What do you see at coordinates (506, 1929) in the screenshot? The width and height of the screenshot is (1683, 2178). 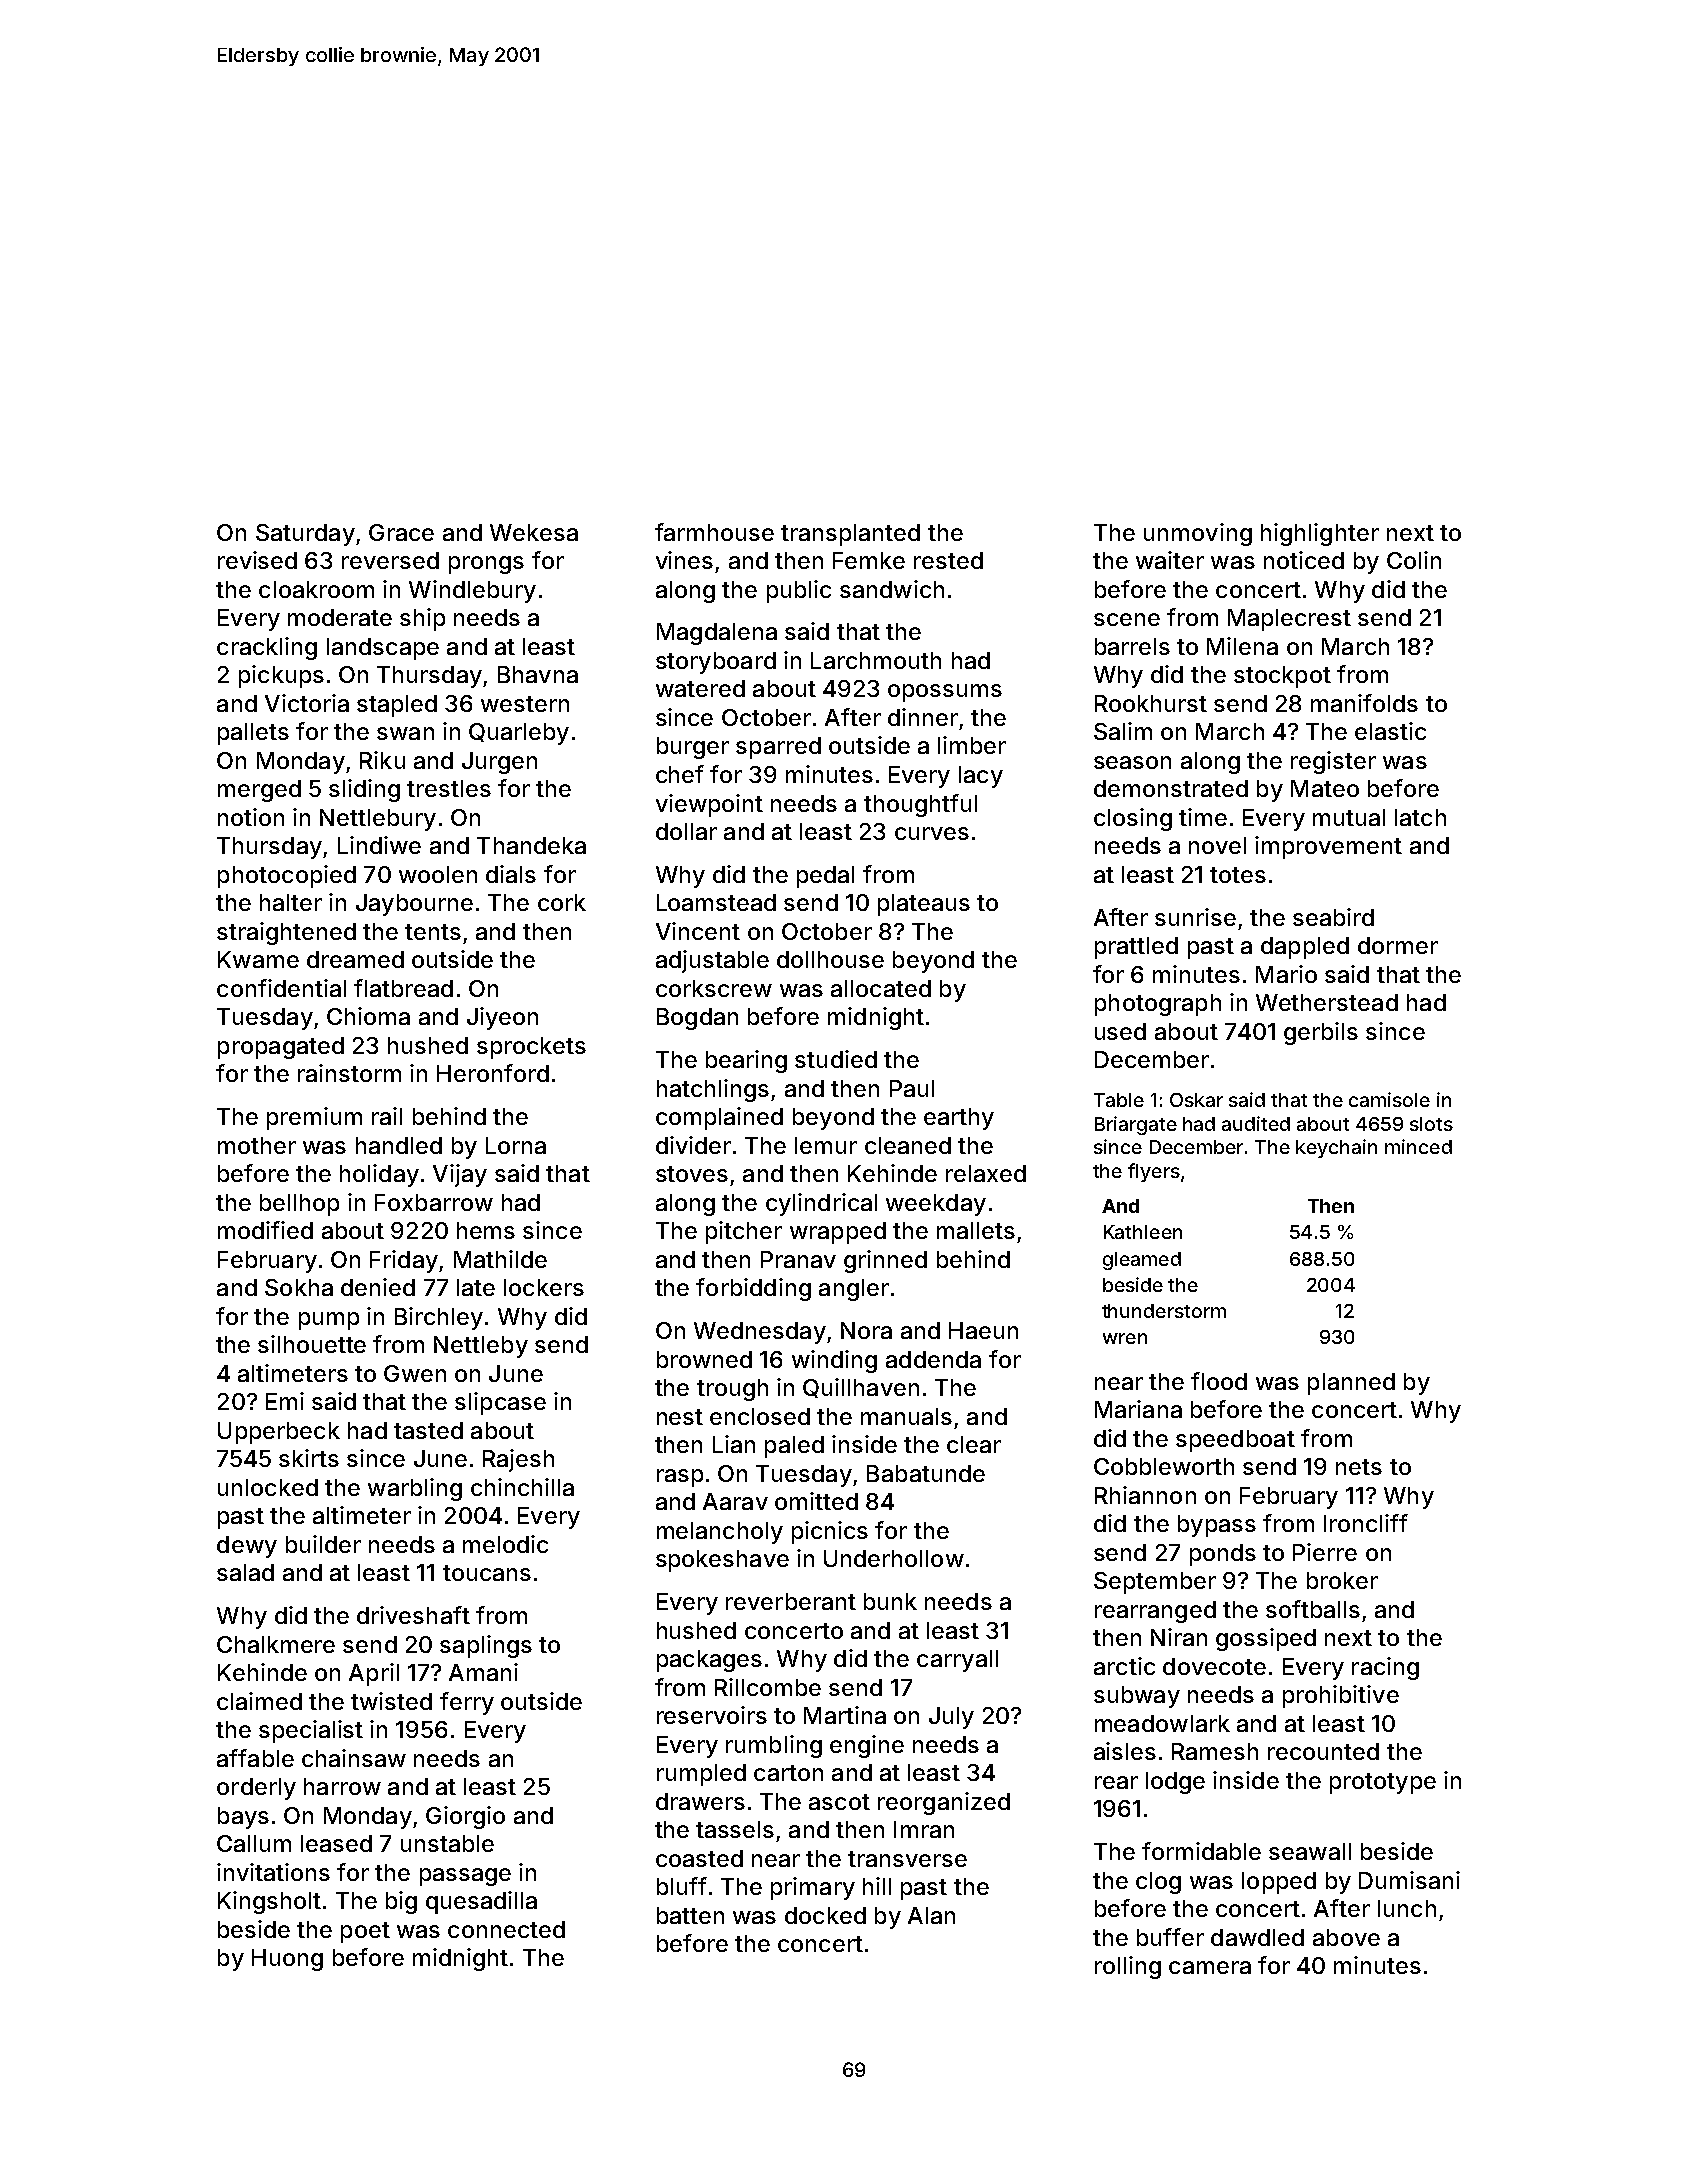 I see `connected` at bounding box center [506, 1929].
